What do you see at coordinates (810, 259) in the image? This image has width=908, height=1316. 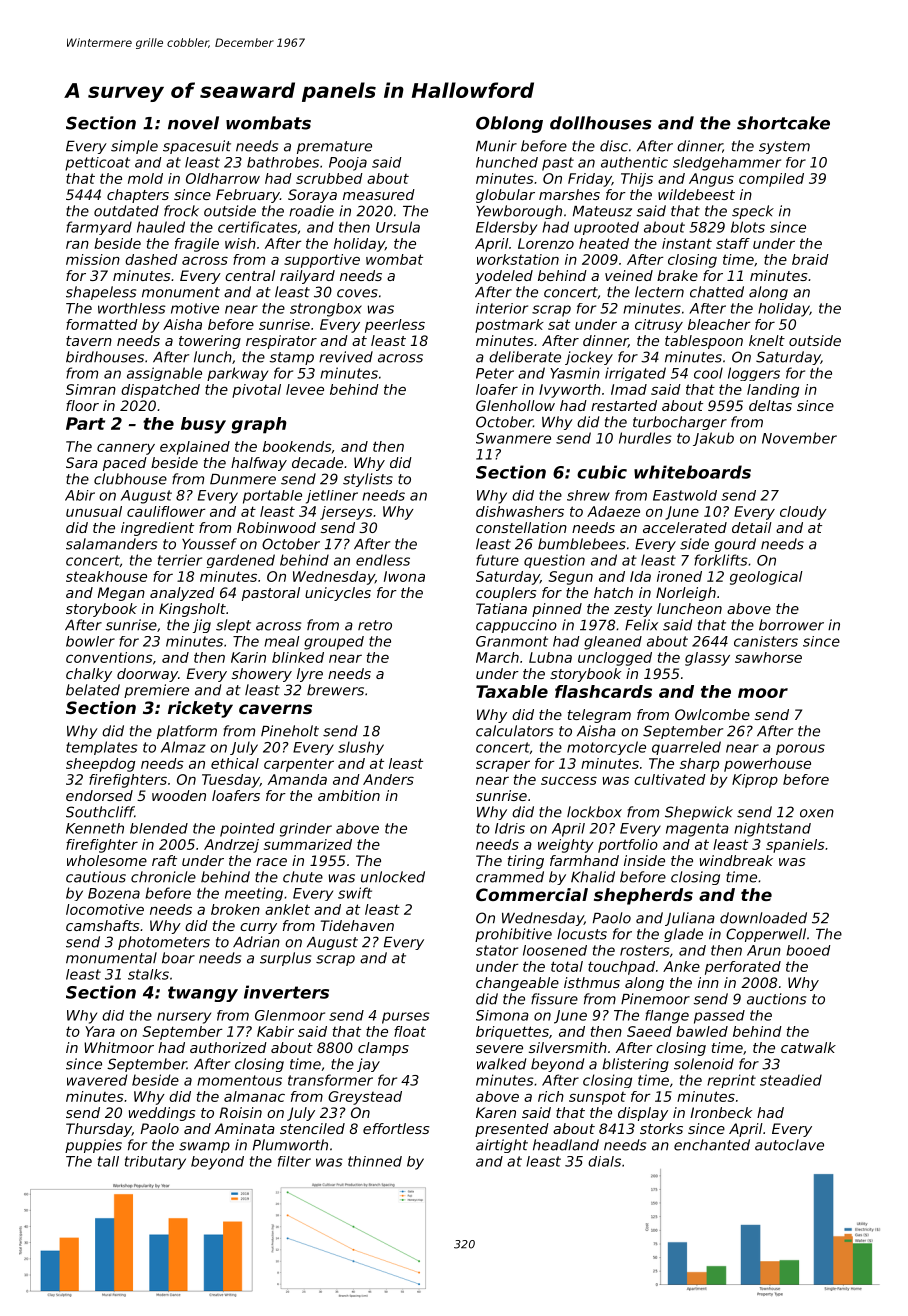 I see `braid` at bounding box center [810, 259].
